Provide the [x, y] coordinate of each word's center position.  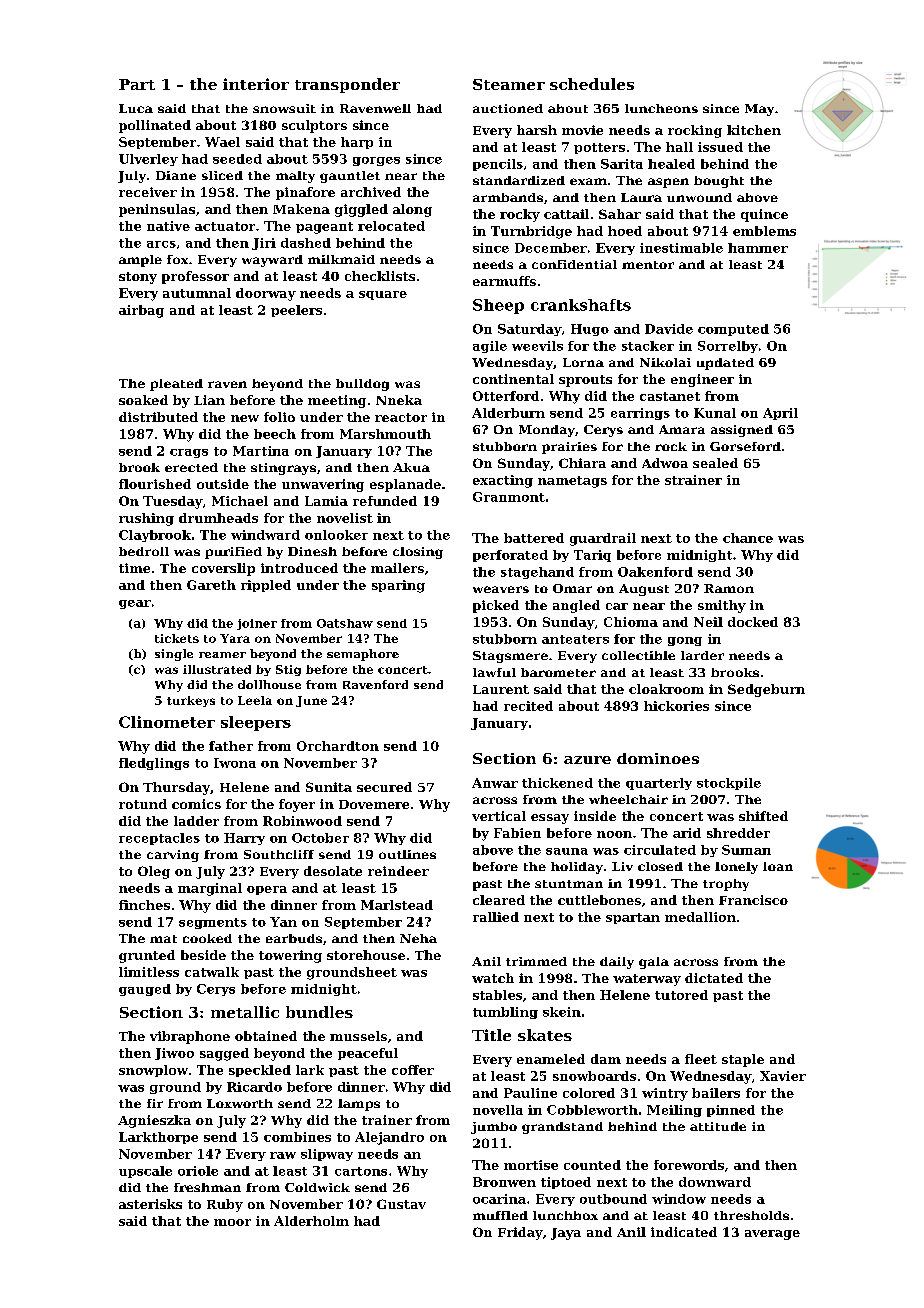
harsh [537, 130]
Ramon [729, 588]
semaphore [363, 655]
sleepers [256, 723]
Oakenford [655, 572]
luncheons [661, 108]
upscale [145, 1172]
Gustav [401, 1204]
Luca [136, 108]
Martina [261, 451]
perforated [510, 556]
